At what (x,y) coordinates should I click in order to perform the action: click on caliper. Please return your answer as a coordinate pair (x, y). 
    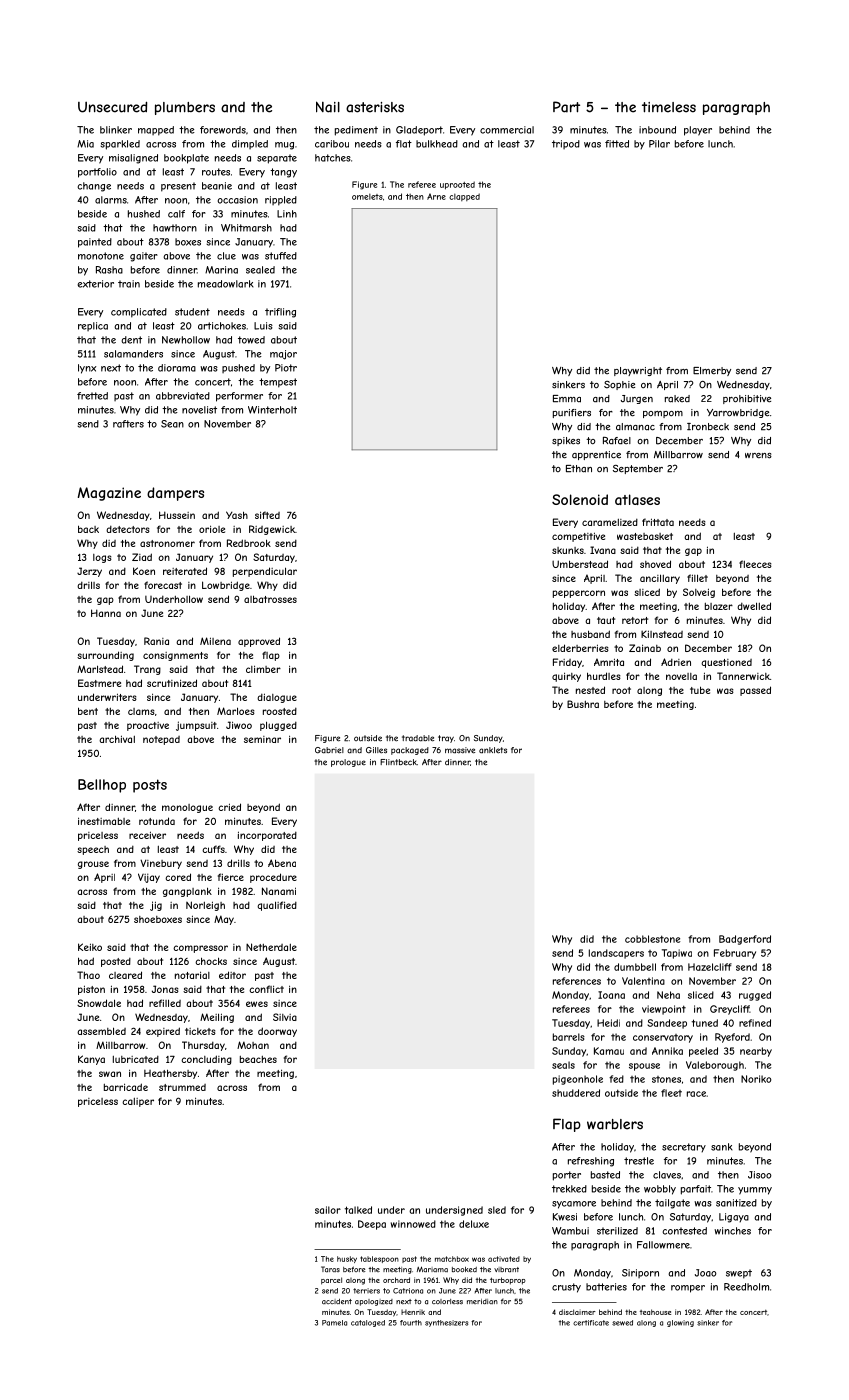
    Looking at the image, I should click on (138, 1102).
